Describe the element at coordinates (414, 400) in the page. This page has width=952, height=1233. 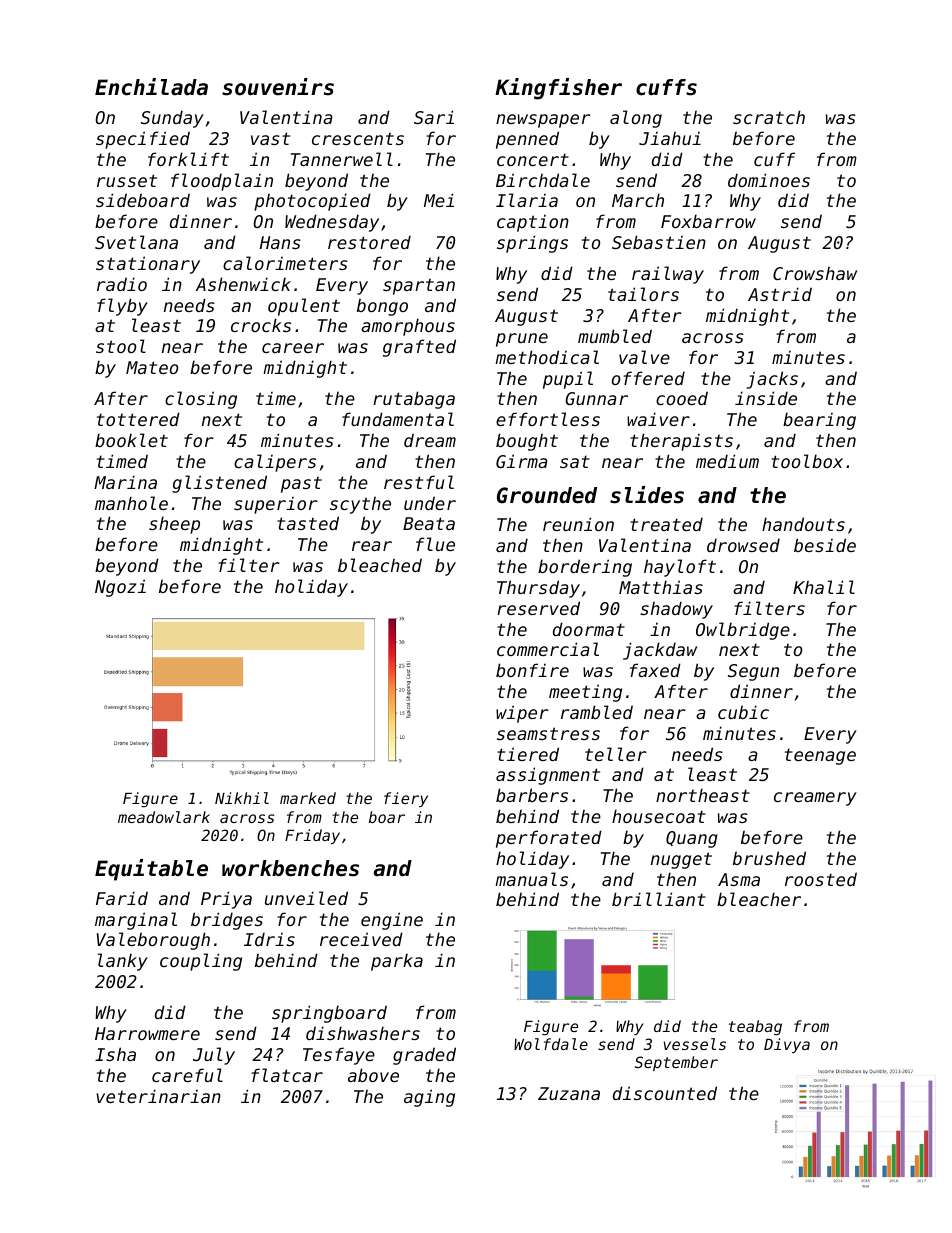
I see `rutabaga` at that location.
